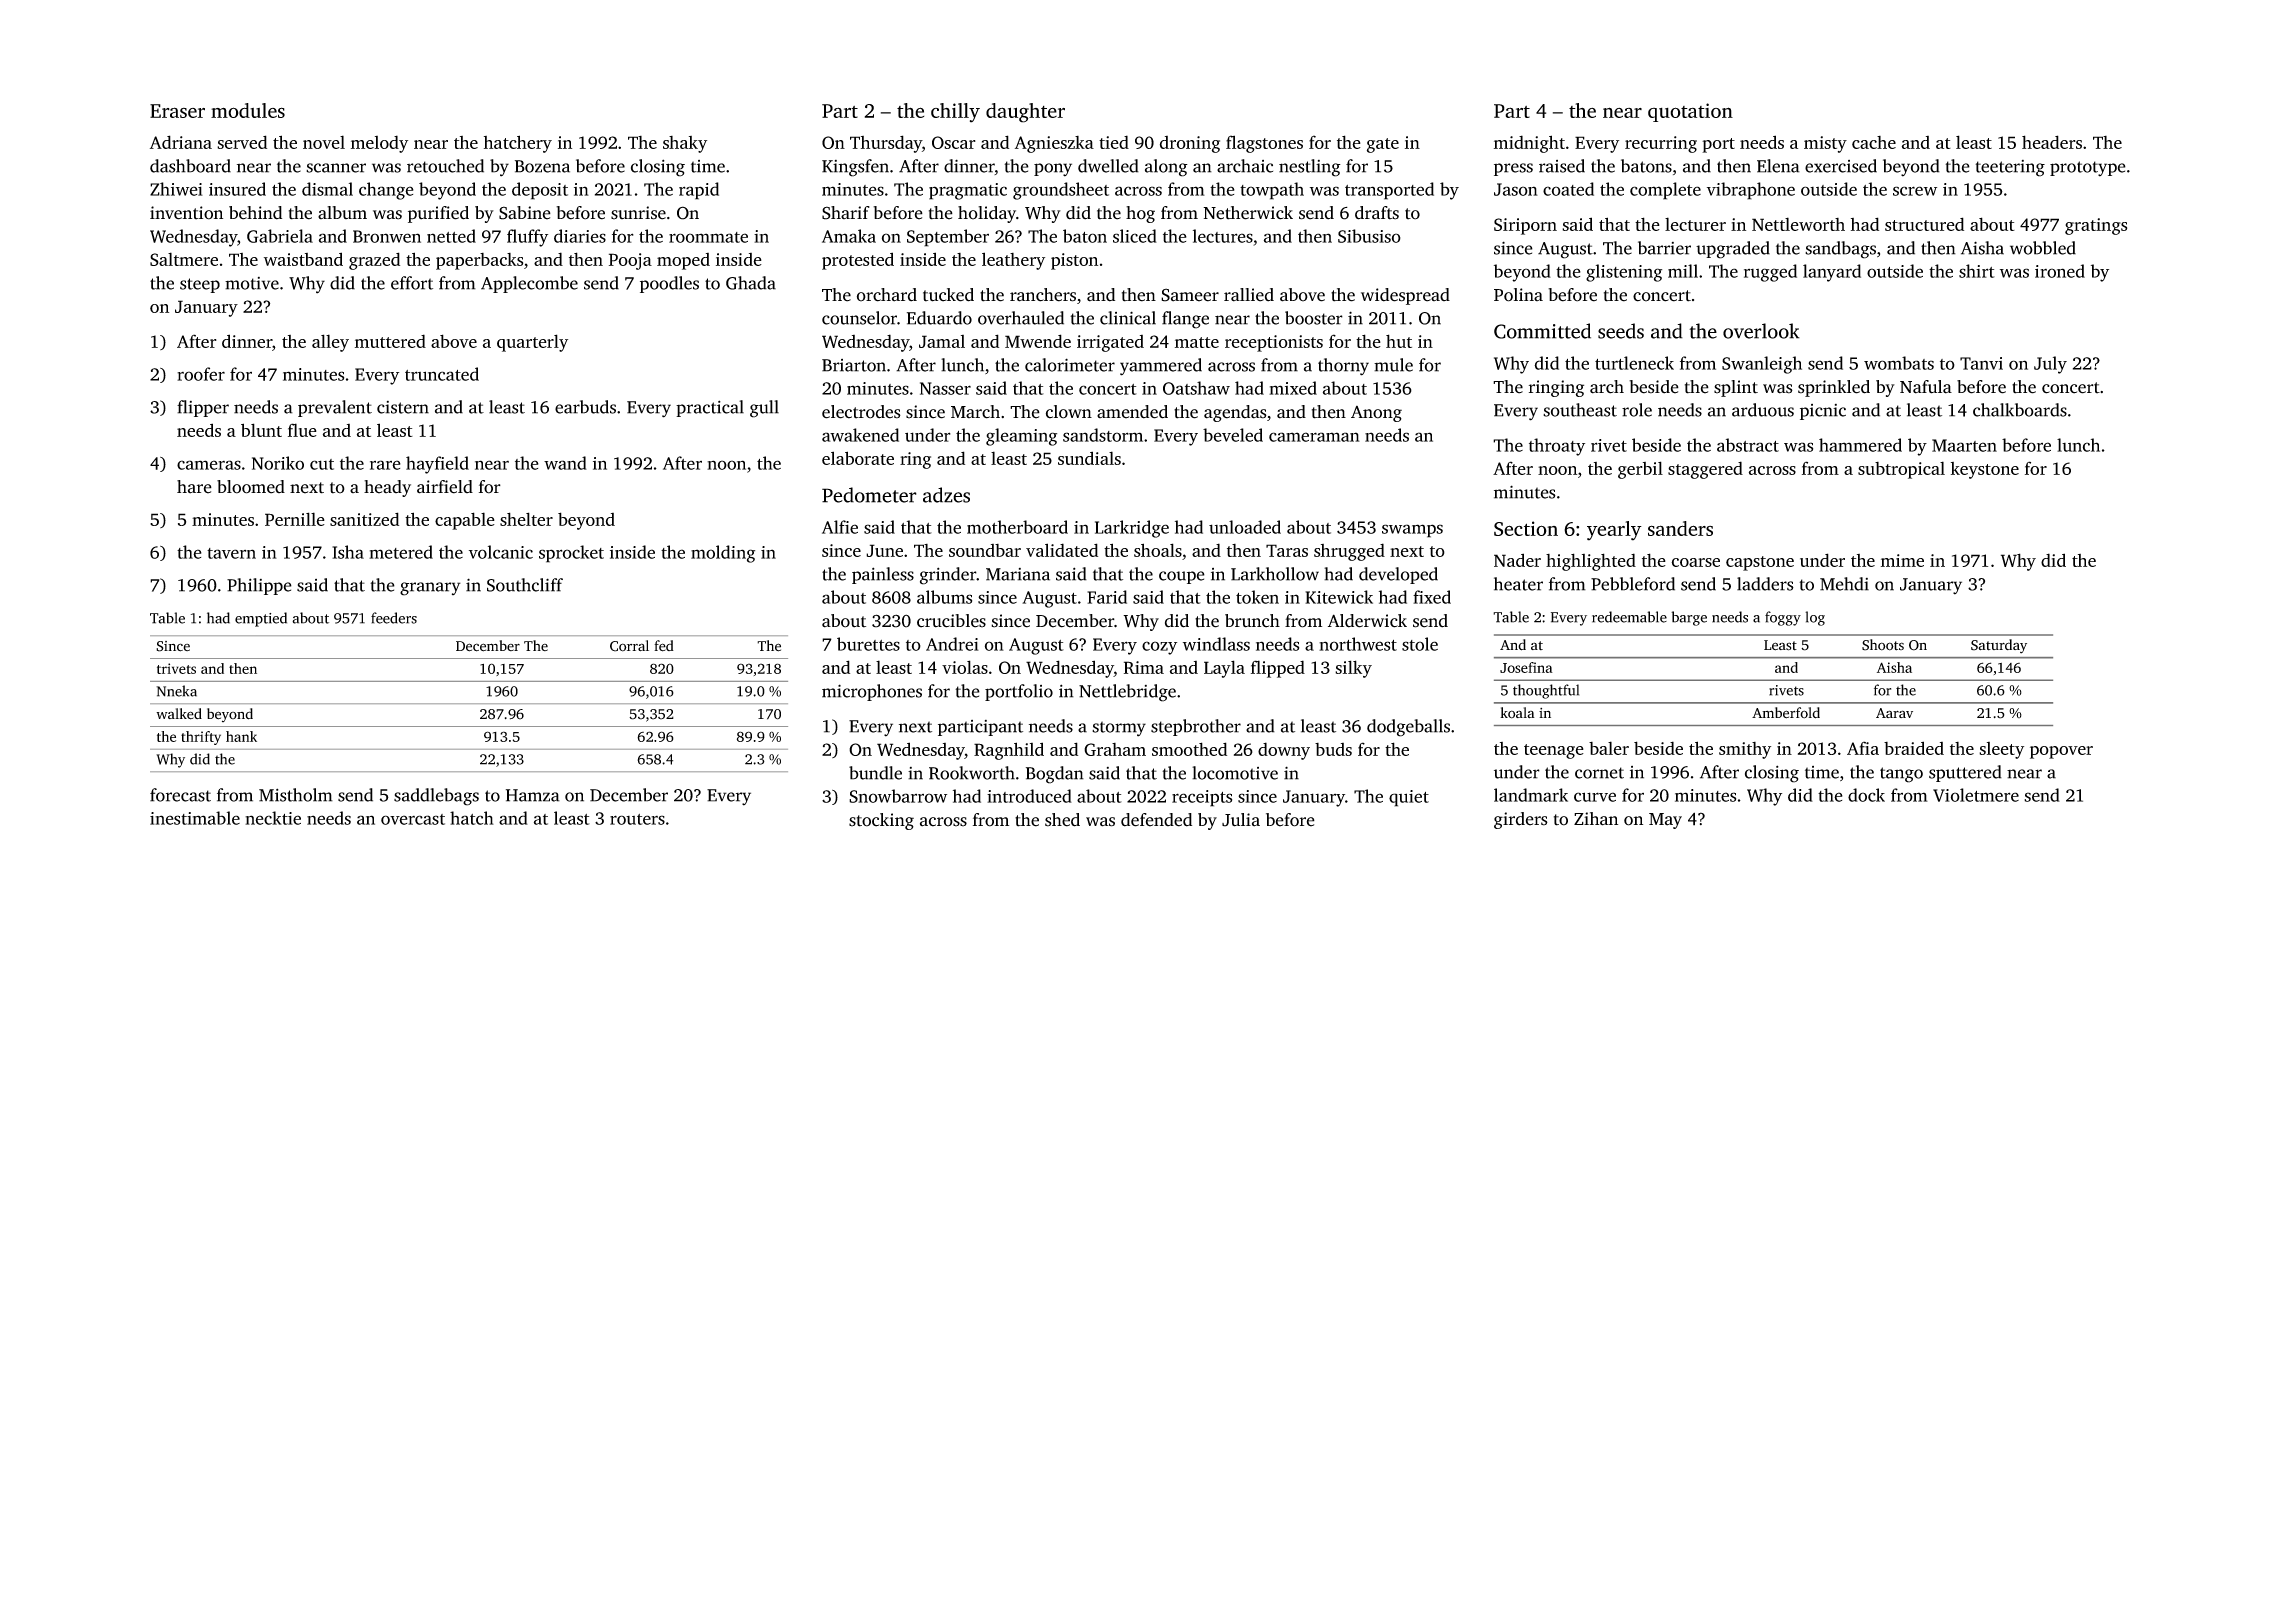 This screenshot has height=1614, width=2282. Describe the element at coordinates (394, 618) in the screenshot. I see `feeders` at that location.
